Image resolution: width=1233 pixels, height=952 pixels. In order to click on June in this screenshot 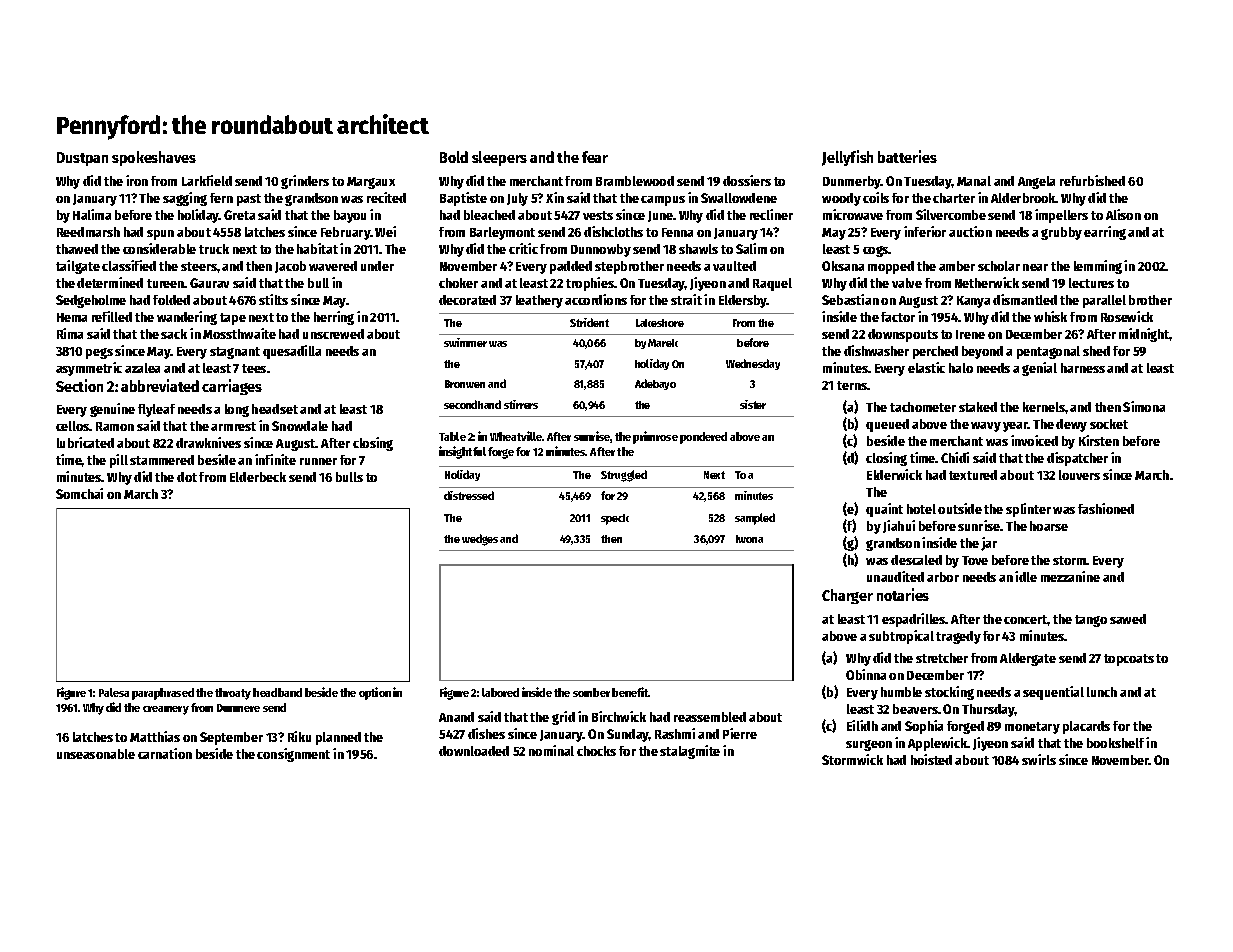, I will do `click(661, 216)`.
